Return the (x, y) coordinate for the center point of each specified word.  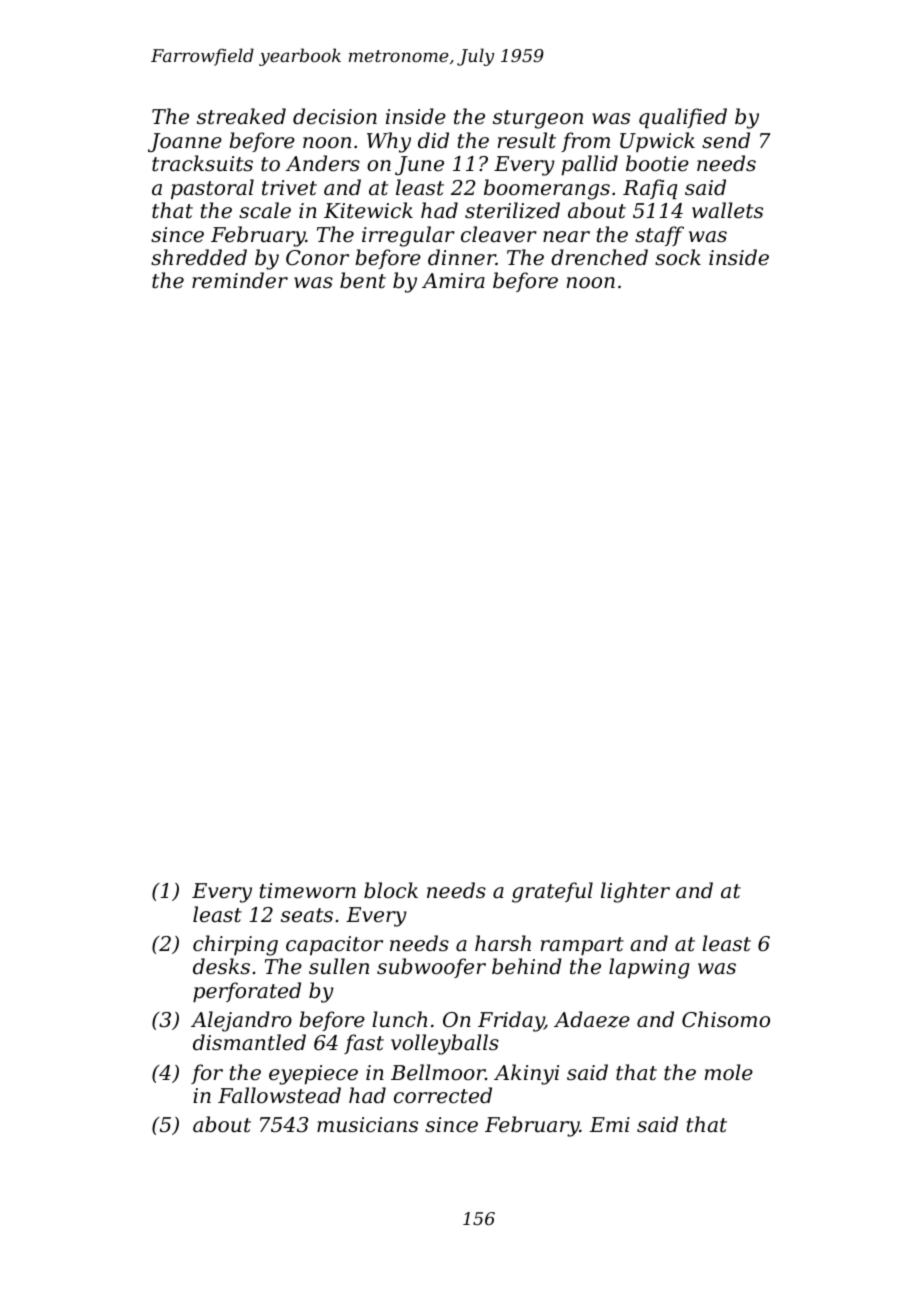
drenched (599, 257)
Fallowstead (279, 1095)
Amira (453, 281)
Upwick (657, 142)
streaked (241, 116)
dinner (462, 257)
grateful (552, 892)
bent (363, 280)
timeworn (308, 891)
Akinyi (526, 1074)
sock (678, 257)
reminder (240, 280)
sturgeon (538, 119)
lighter (635, 892)
